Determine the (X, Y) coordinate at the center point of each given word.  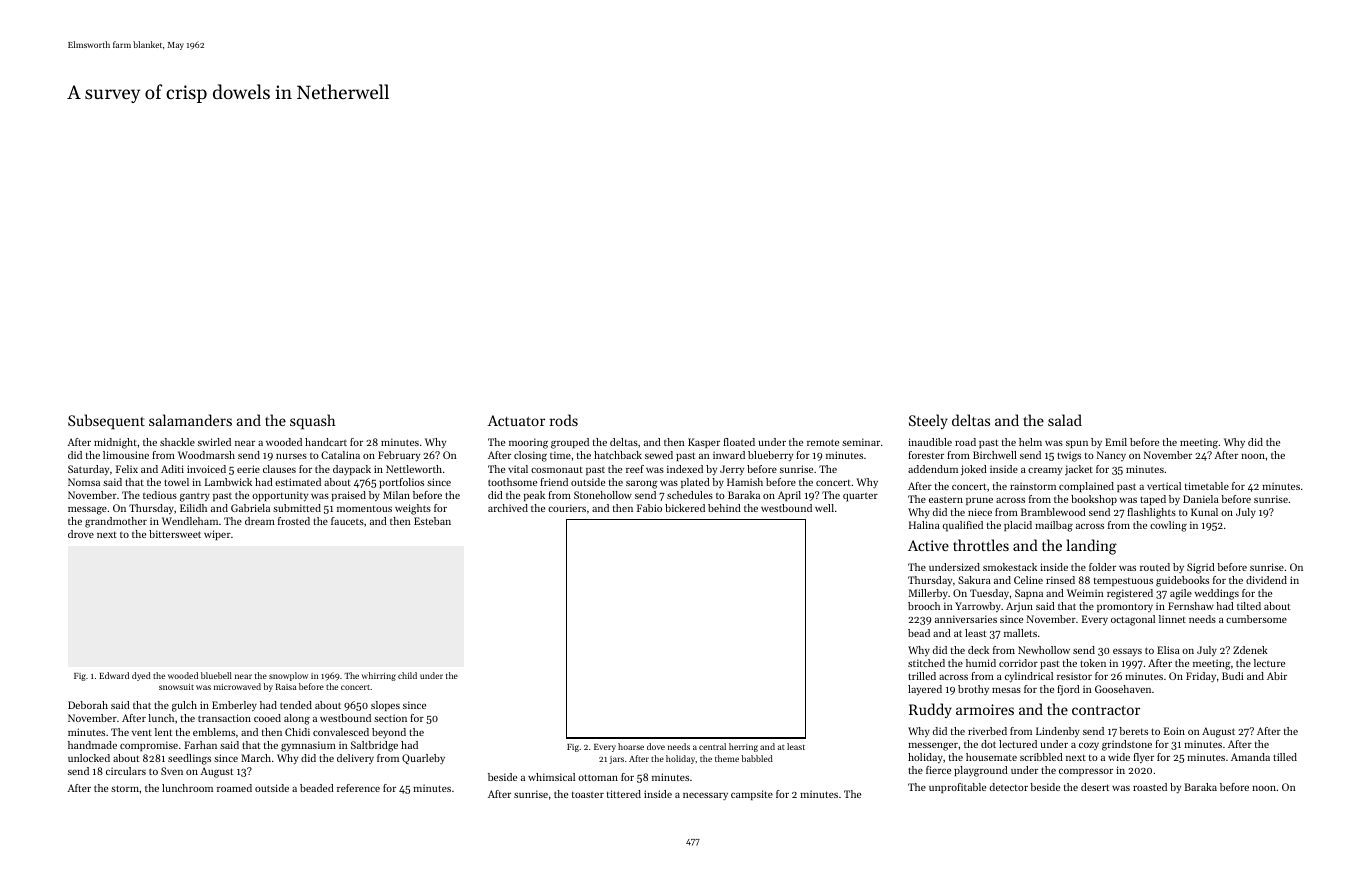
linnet (1172, 619)
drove (81, 534)
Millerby (928, 594)
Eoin (1174, 731)
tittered (624, 794)
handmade (92, 745)
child (407, 675)
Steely (928, 421)
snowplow (288, 676)
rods (564, 420)
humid (981, 663)
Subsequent (106, 422)
